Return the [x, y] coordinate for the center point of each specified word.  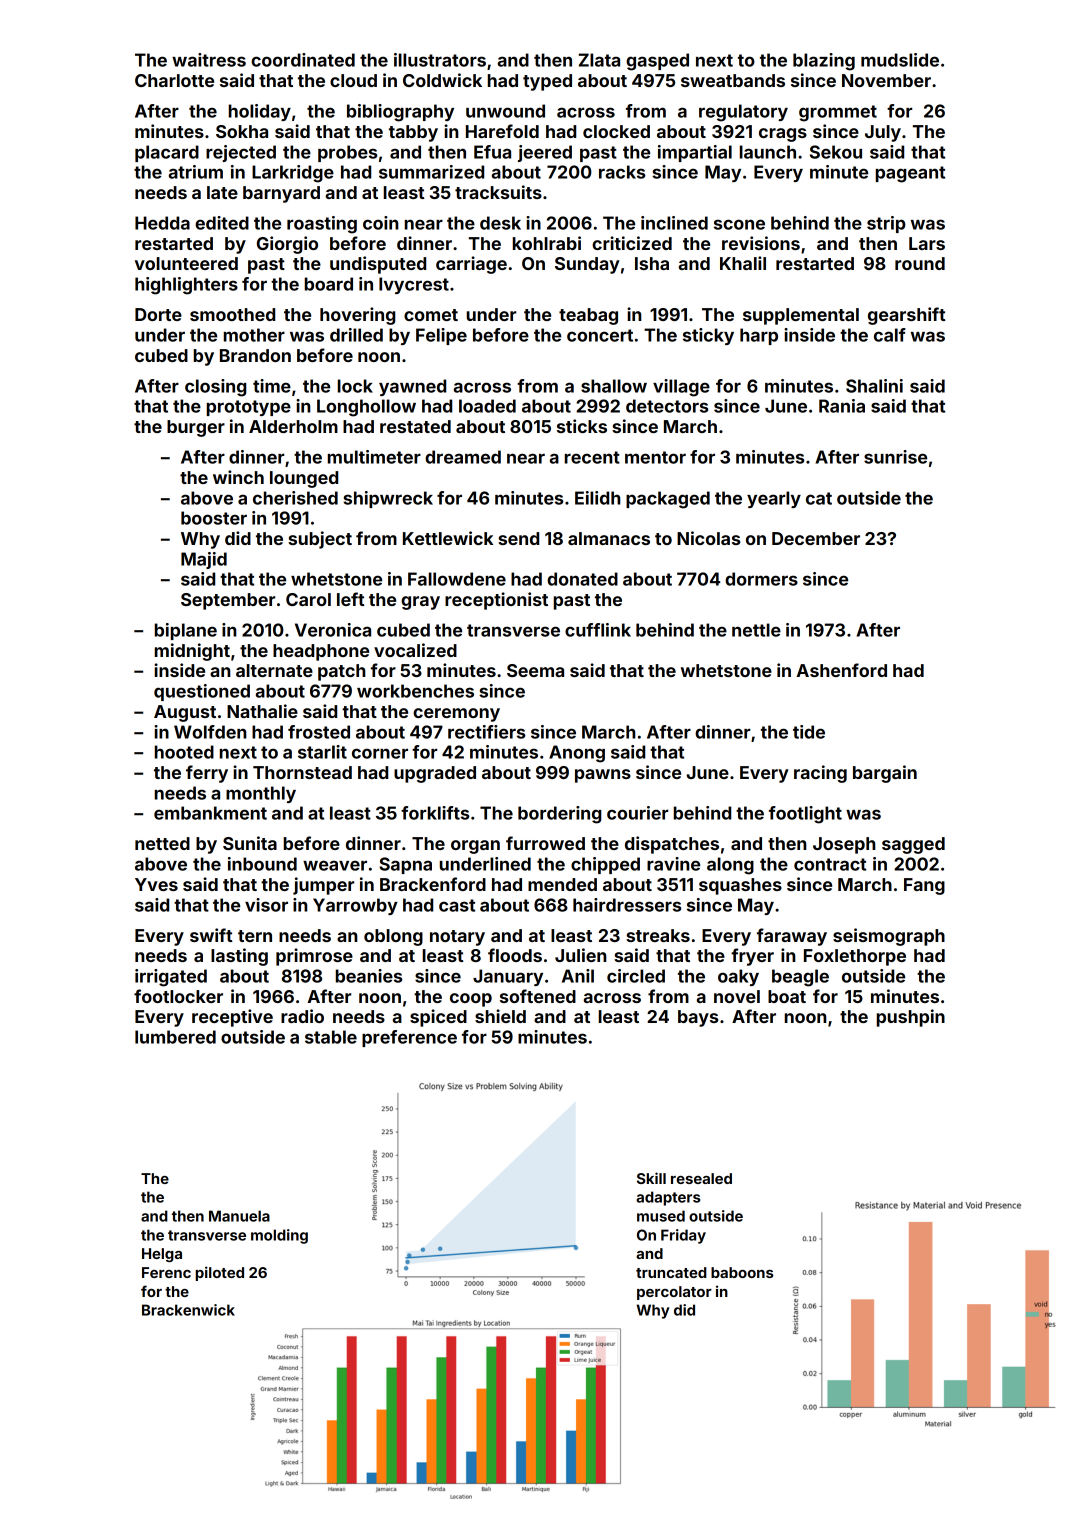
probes [348, 153]
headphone [321, 652]
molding [279, 1236]
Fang [924, 886]
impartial [695, 153]
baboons [742, 1272]
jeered [545, 153]
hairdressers [627, 905]
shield [500, 1016]
